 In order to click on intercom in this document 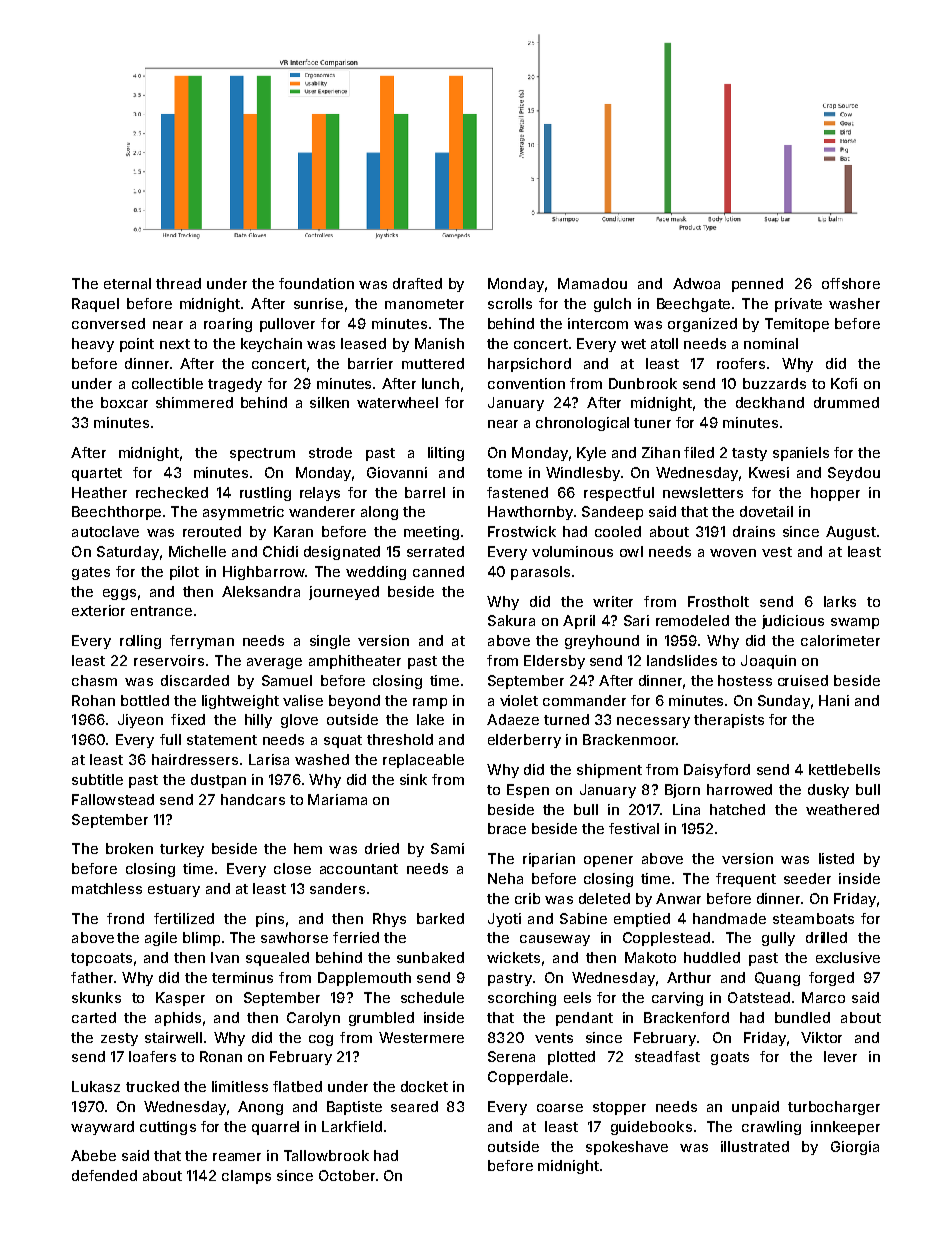, I will do `click(598, 323)`.
